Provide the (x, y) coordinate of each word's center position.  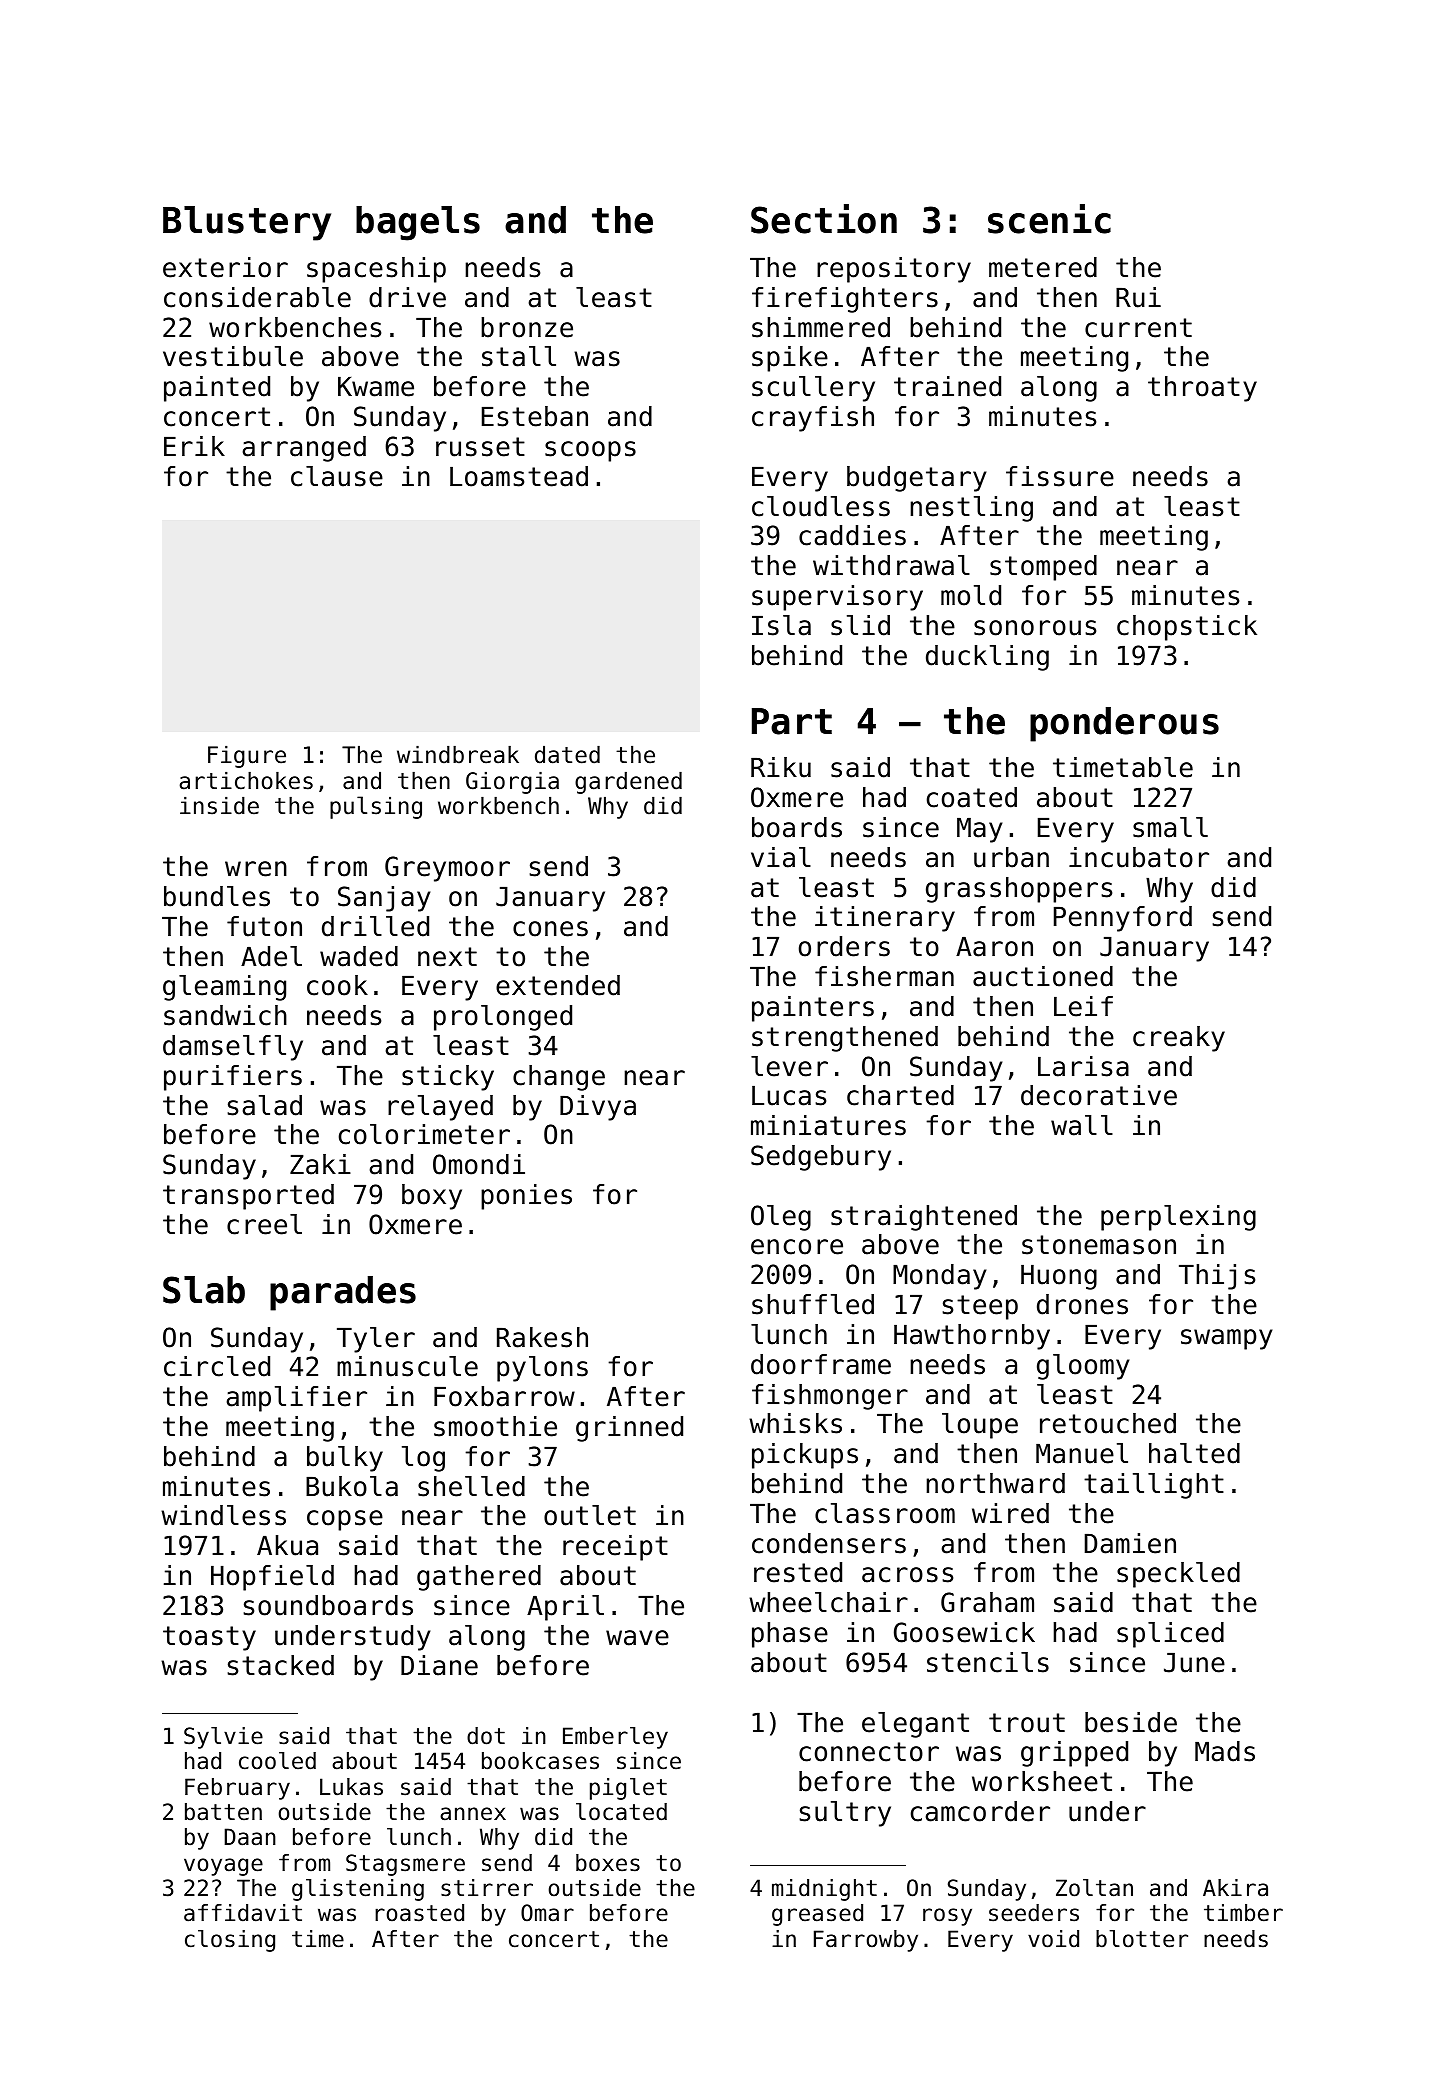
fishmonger (830, 1397)
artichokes (246, 781)
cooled (277, 1761)
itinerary (885, 919)
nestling (971, 509)
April (565, 1608)
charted (900, 1095)
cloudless (821, 506)
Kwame (376, 387)
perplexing (1178, 1218)
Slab (204, 1290)
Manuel (1082, 1453)
